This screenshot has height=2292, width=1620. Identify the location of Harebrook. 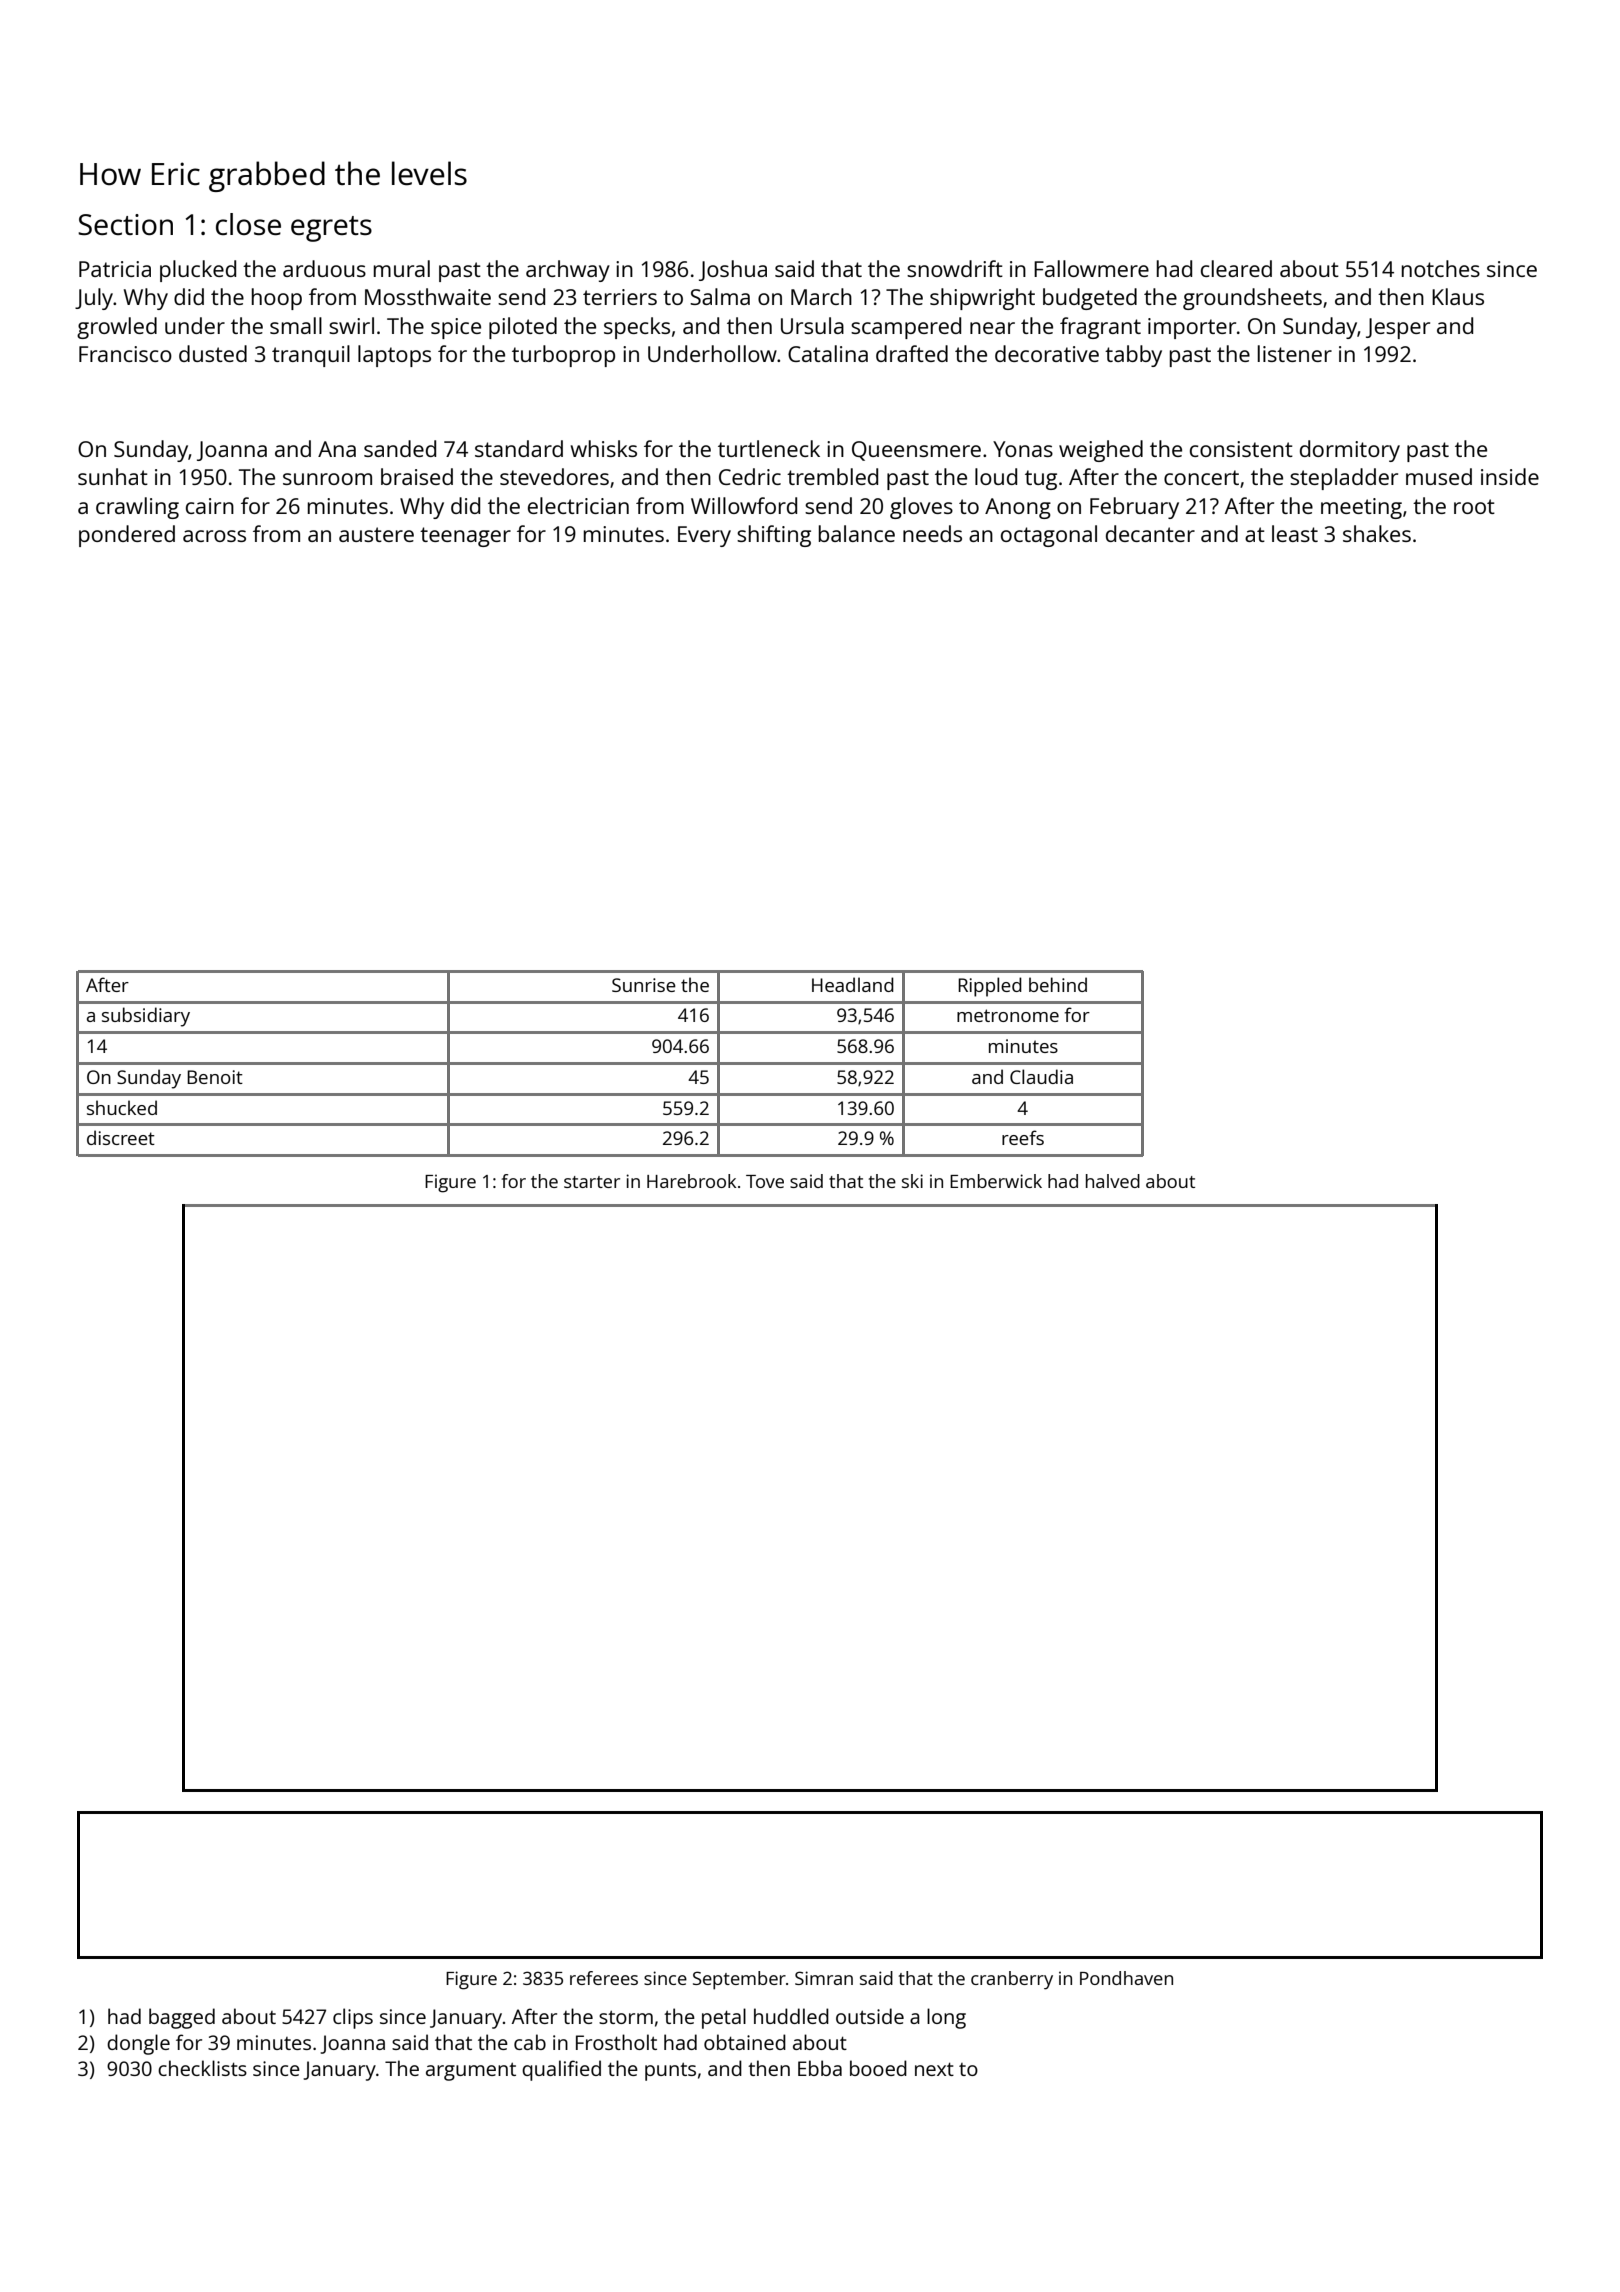
(691, 1181).
